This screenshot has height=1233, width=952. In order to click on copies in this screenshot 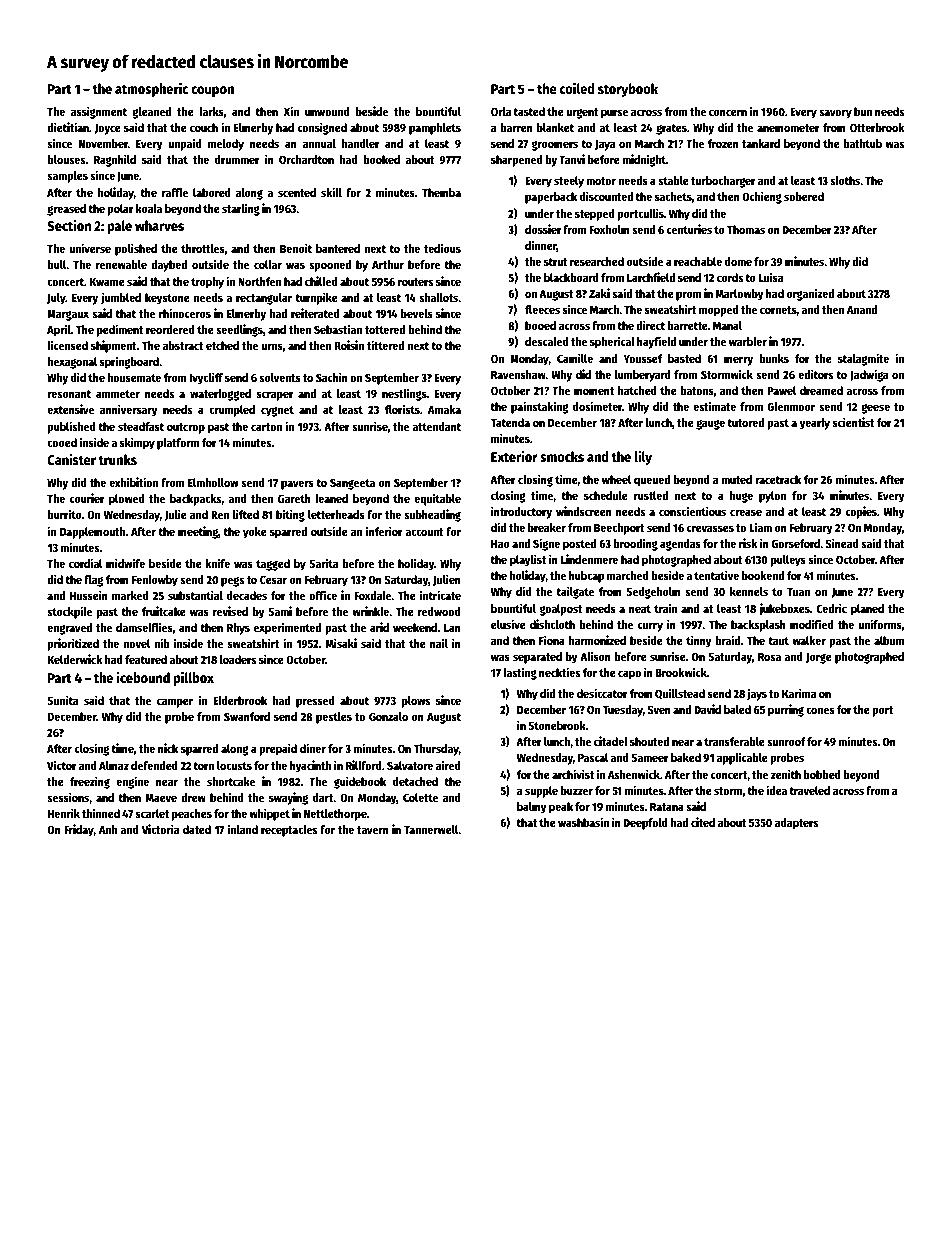, I will do `click(861, 512)`.
